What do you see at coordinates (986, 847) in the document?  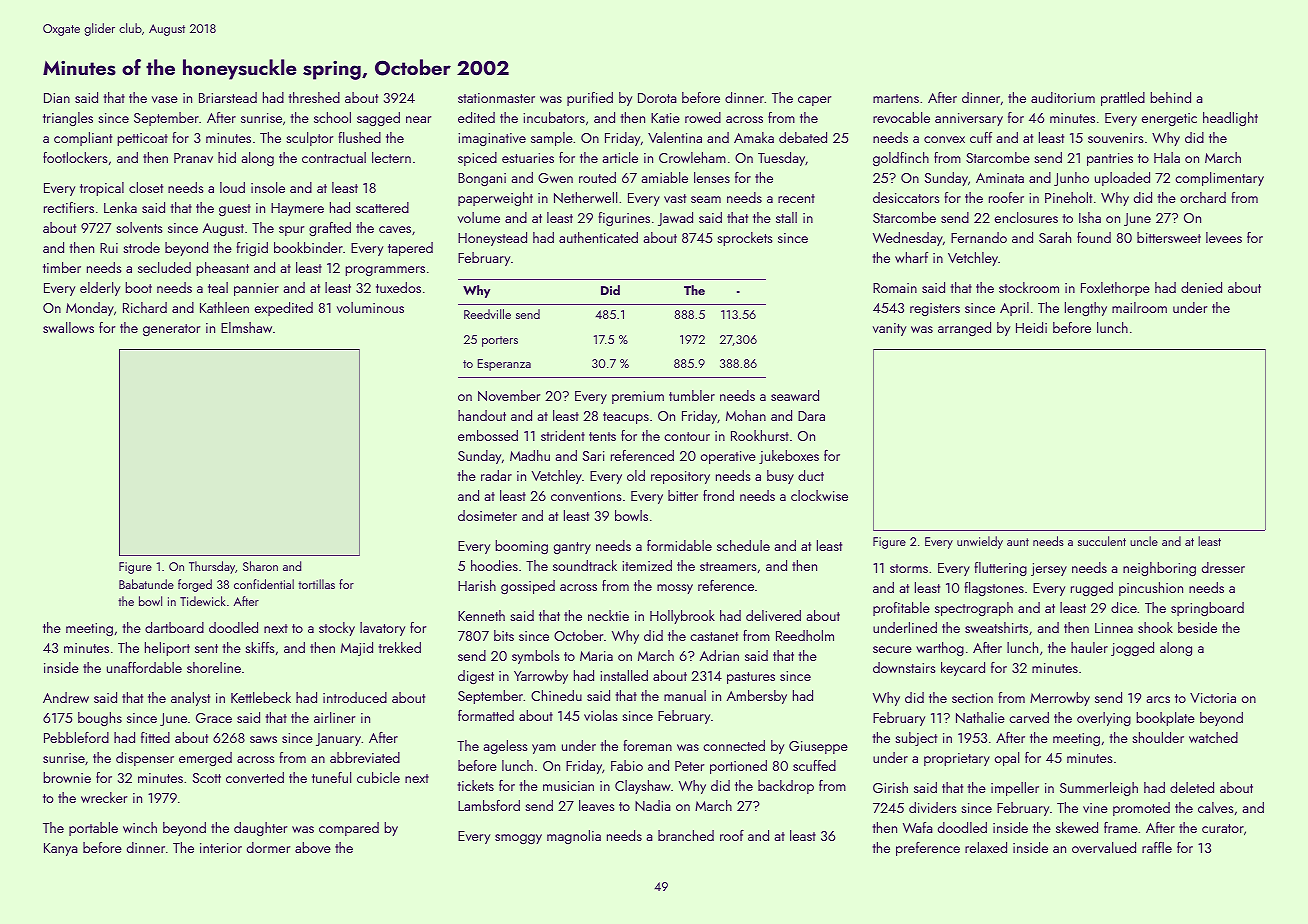 I see `relaxed` at bounding box center [986, 847].
